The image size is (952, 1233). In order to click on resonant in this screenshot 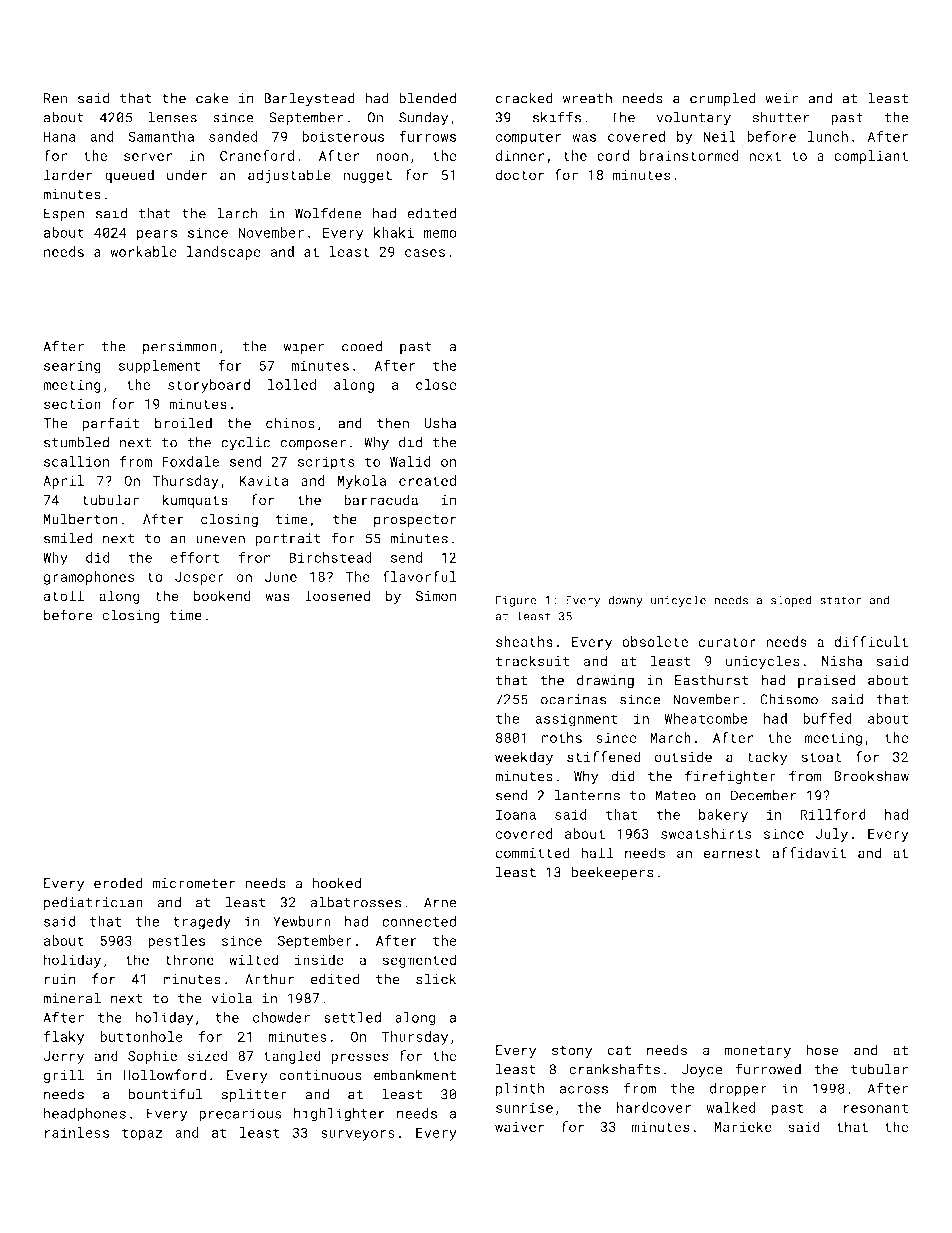, I will do `click(876, 1108)`.
